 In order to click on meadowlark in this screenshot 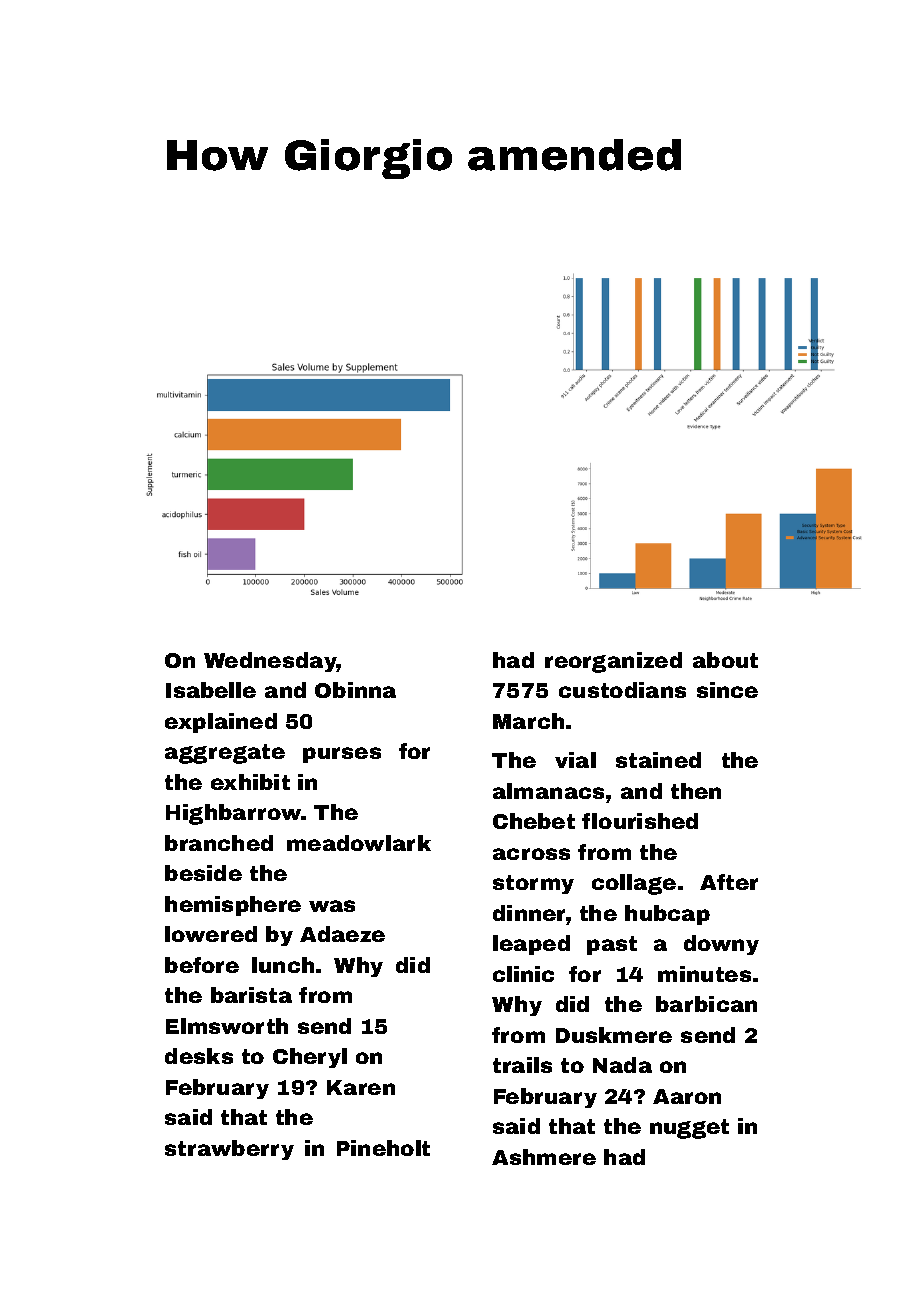, I will do `click(359, 843)`.
